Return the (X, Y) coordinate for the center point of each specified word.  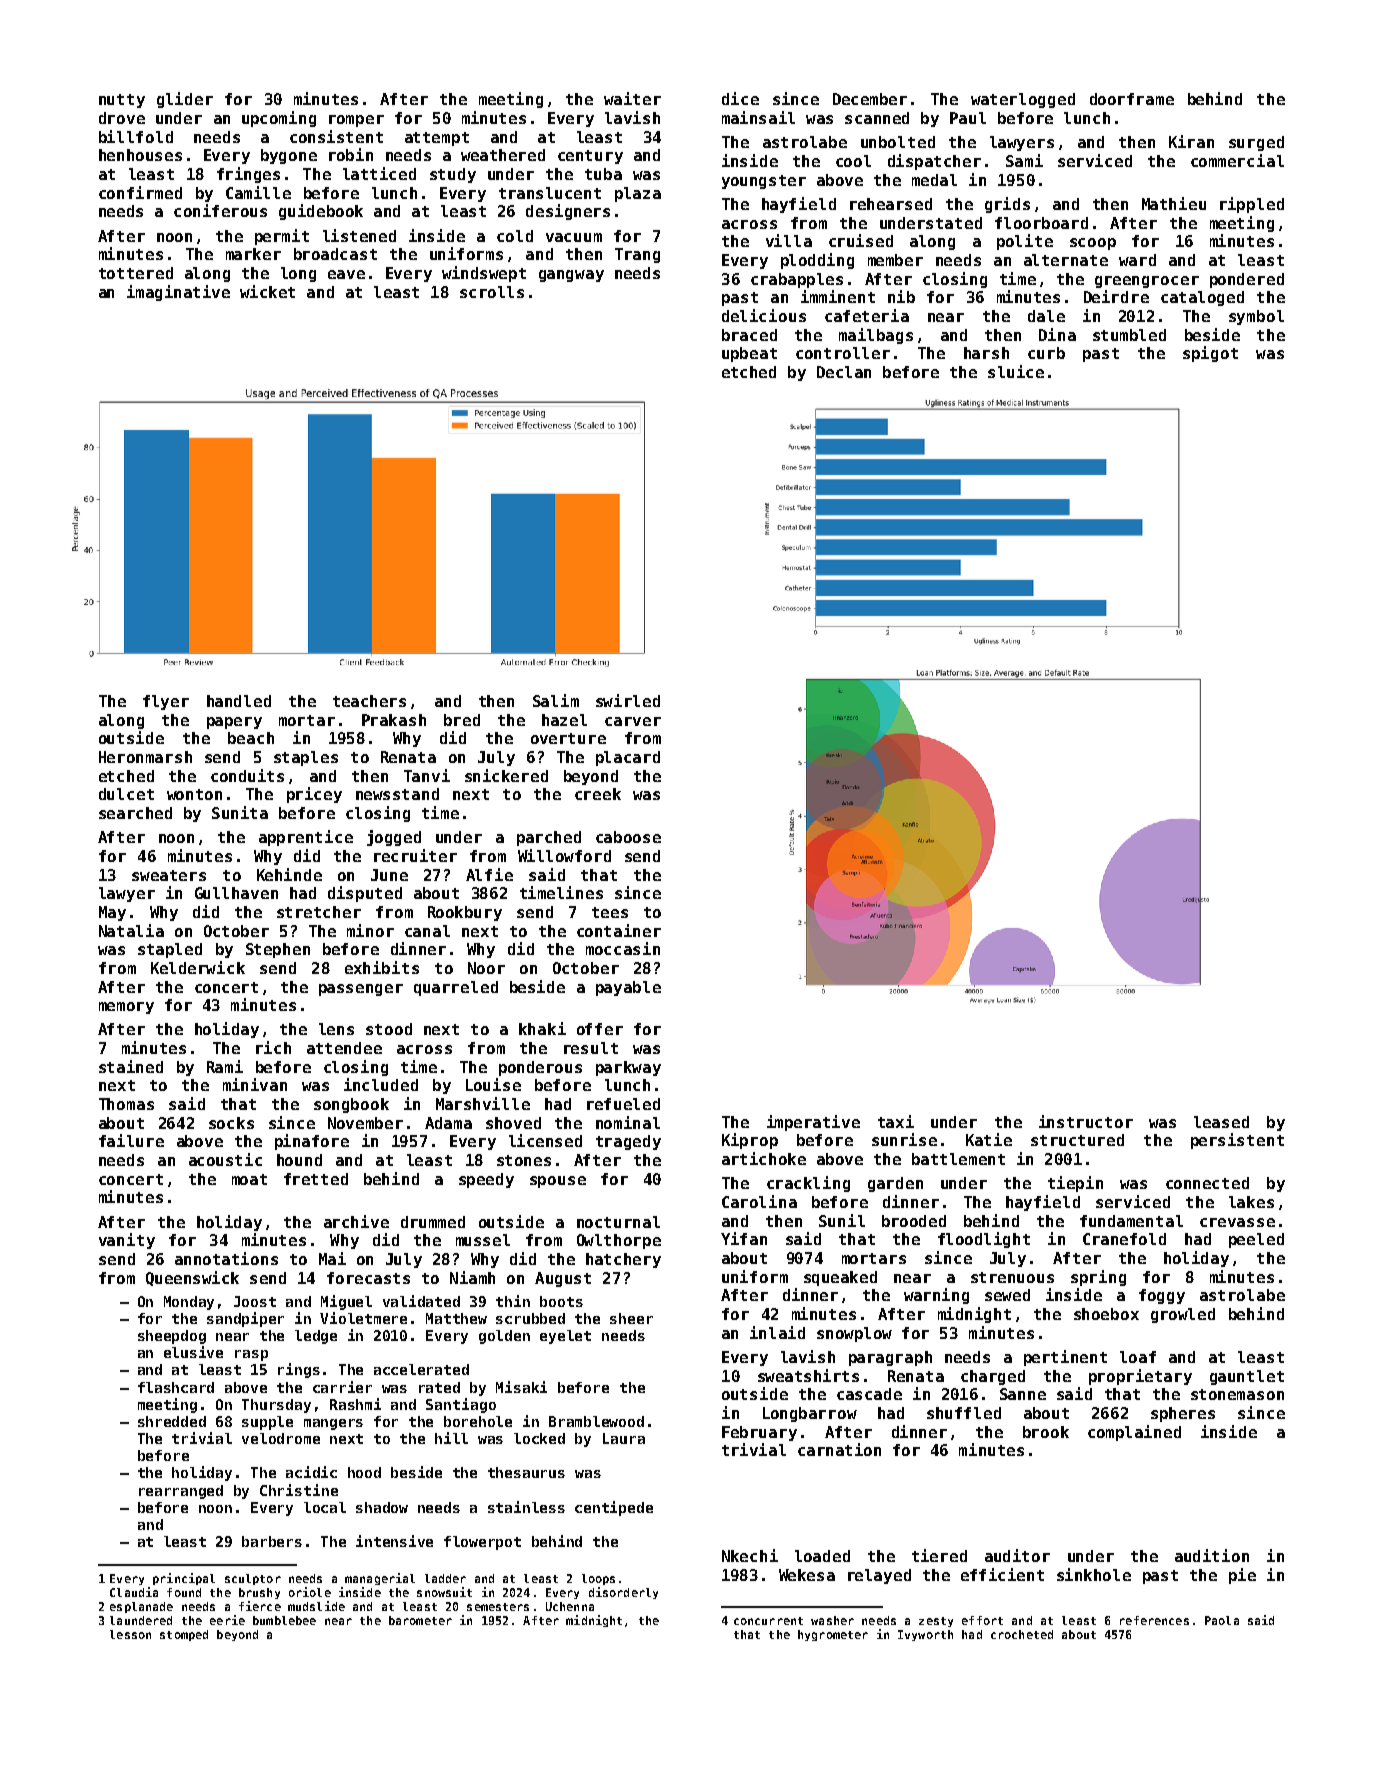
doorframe (1132, 99)
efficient (1002, 1574)
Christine (299, 1490)
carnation (839, 1449)
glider (185, 100)
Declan (844, 372)
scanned (877, 118)
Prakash (394, 720)
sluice (1016, 371)
